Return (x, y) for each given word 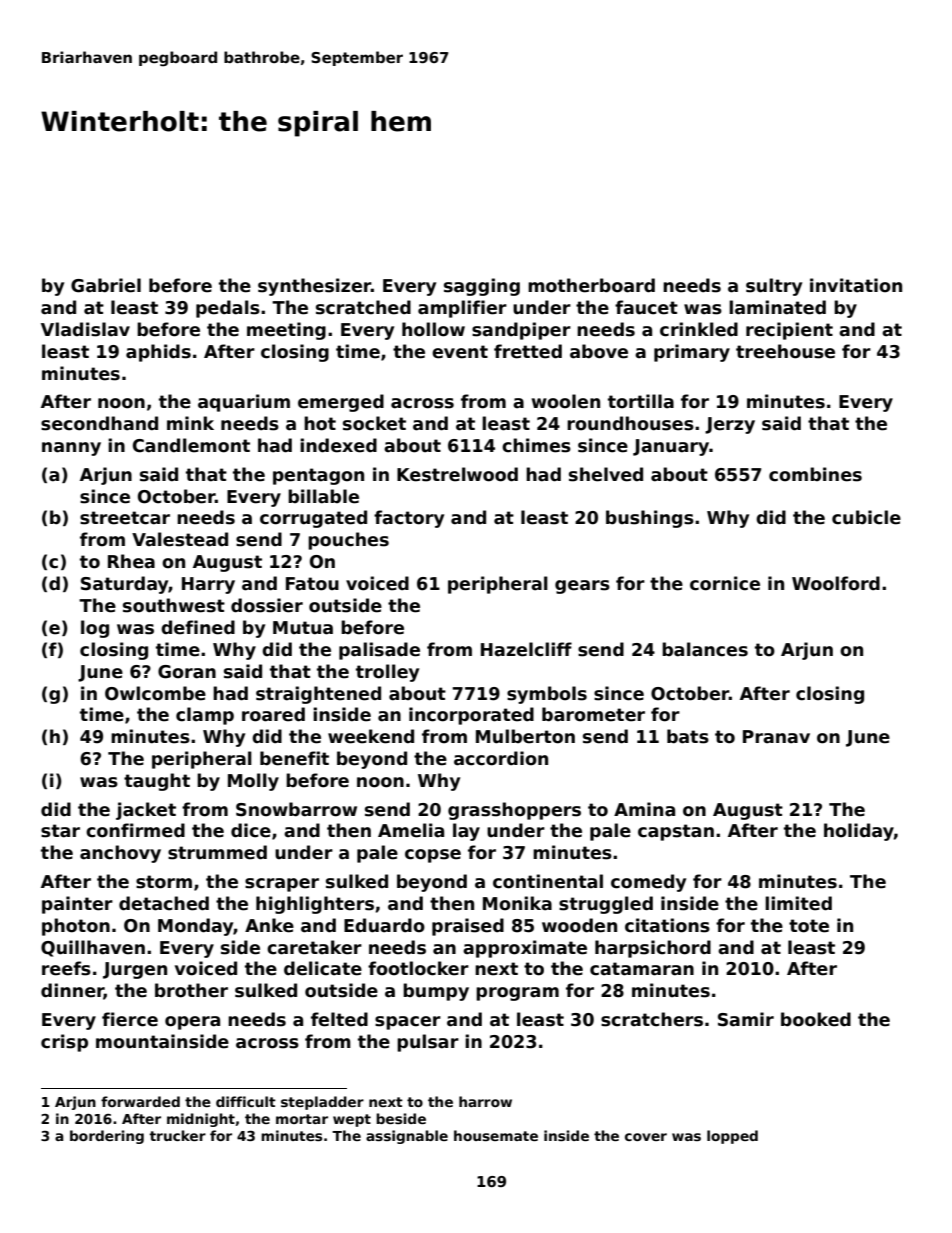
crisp (64, 1043)
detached (164, 903)
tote (809, 926)
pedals (228, 309)
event (460, 352)
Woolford (836, 583)
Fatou (312, 584)
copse (433, 856)
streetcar (125, 518)
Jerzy (730, 425)
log (95, 629)
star (60, 831)
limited (798, 903)
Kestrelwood (457, 474)
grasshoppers (514, 811)
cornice (725, 583)
